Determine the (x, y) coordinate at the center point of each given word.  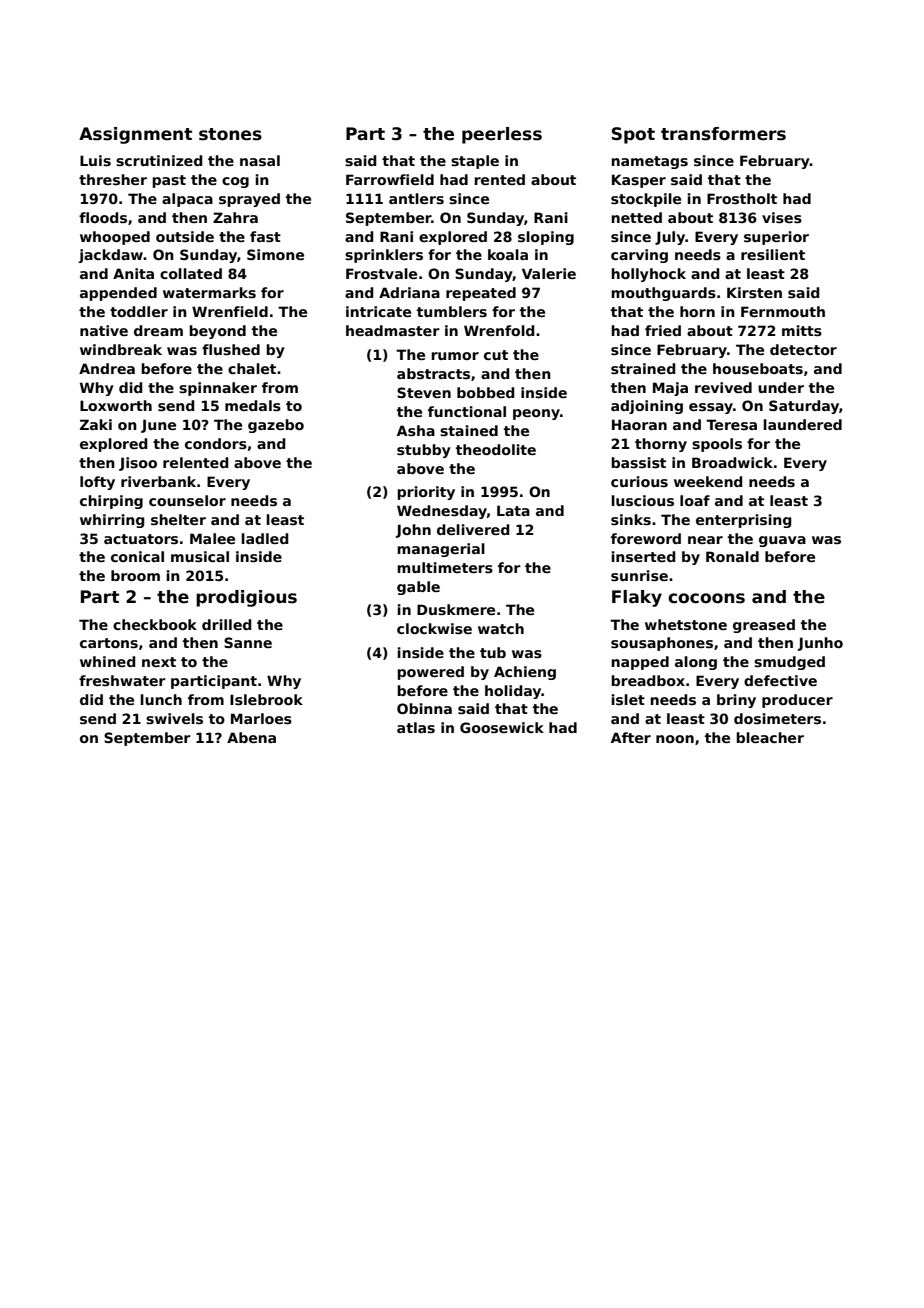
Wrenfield (230, 311)
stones (230, 134)
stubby (424, 451)
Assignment (135, 135)
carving (639, 256)
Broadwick (732, 462)
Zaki (96, 424)
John (413, 531)
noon (675, 739)
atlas (416, 727)
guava (782, 541)
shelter (178, 519)
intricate (378, 311)
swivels (174, 718)
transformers (723, 134)
